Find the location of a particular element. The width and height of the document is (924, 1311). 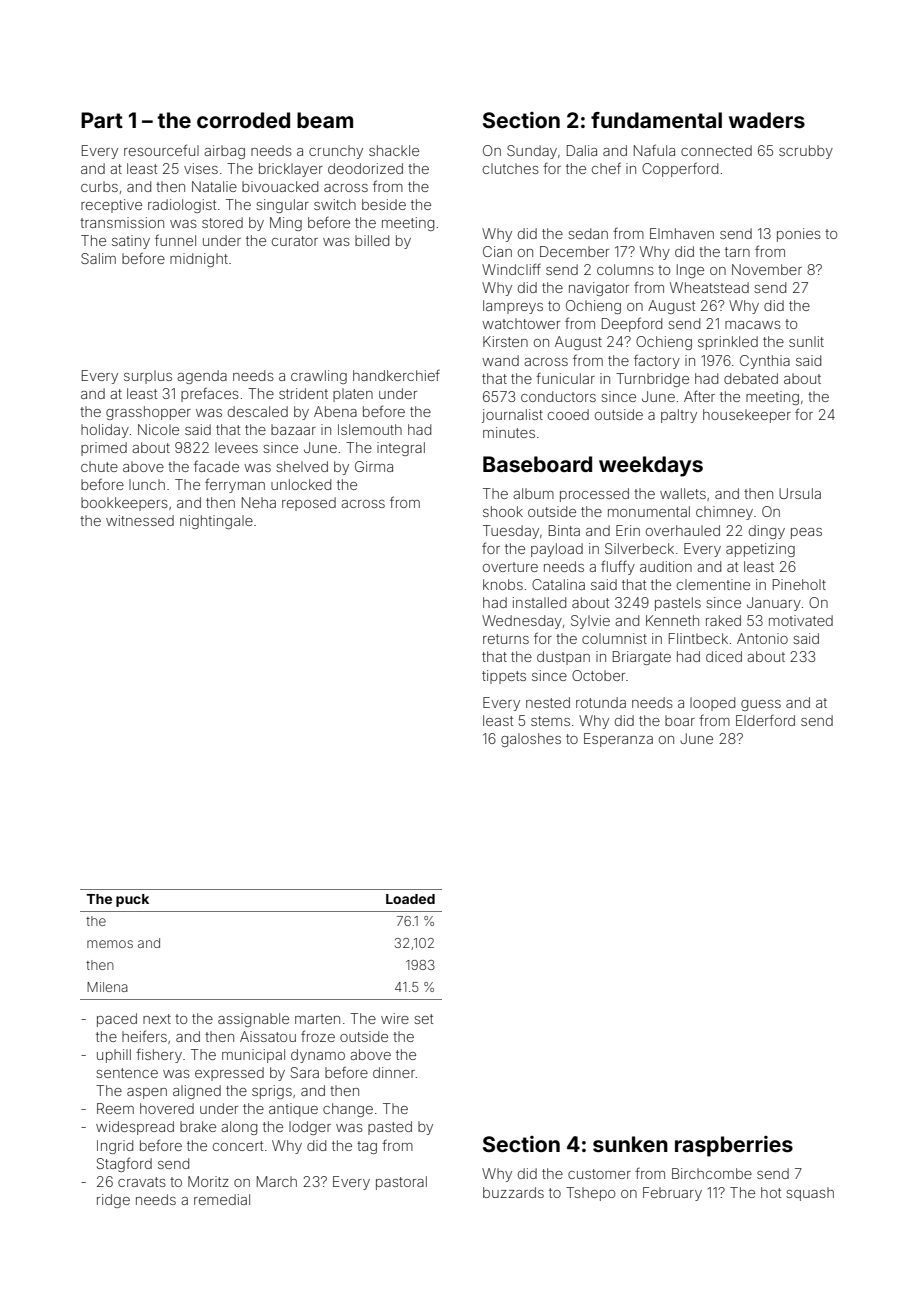

puck is located at coordinates (132, 900).
